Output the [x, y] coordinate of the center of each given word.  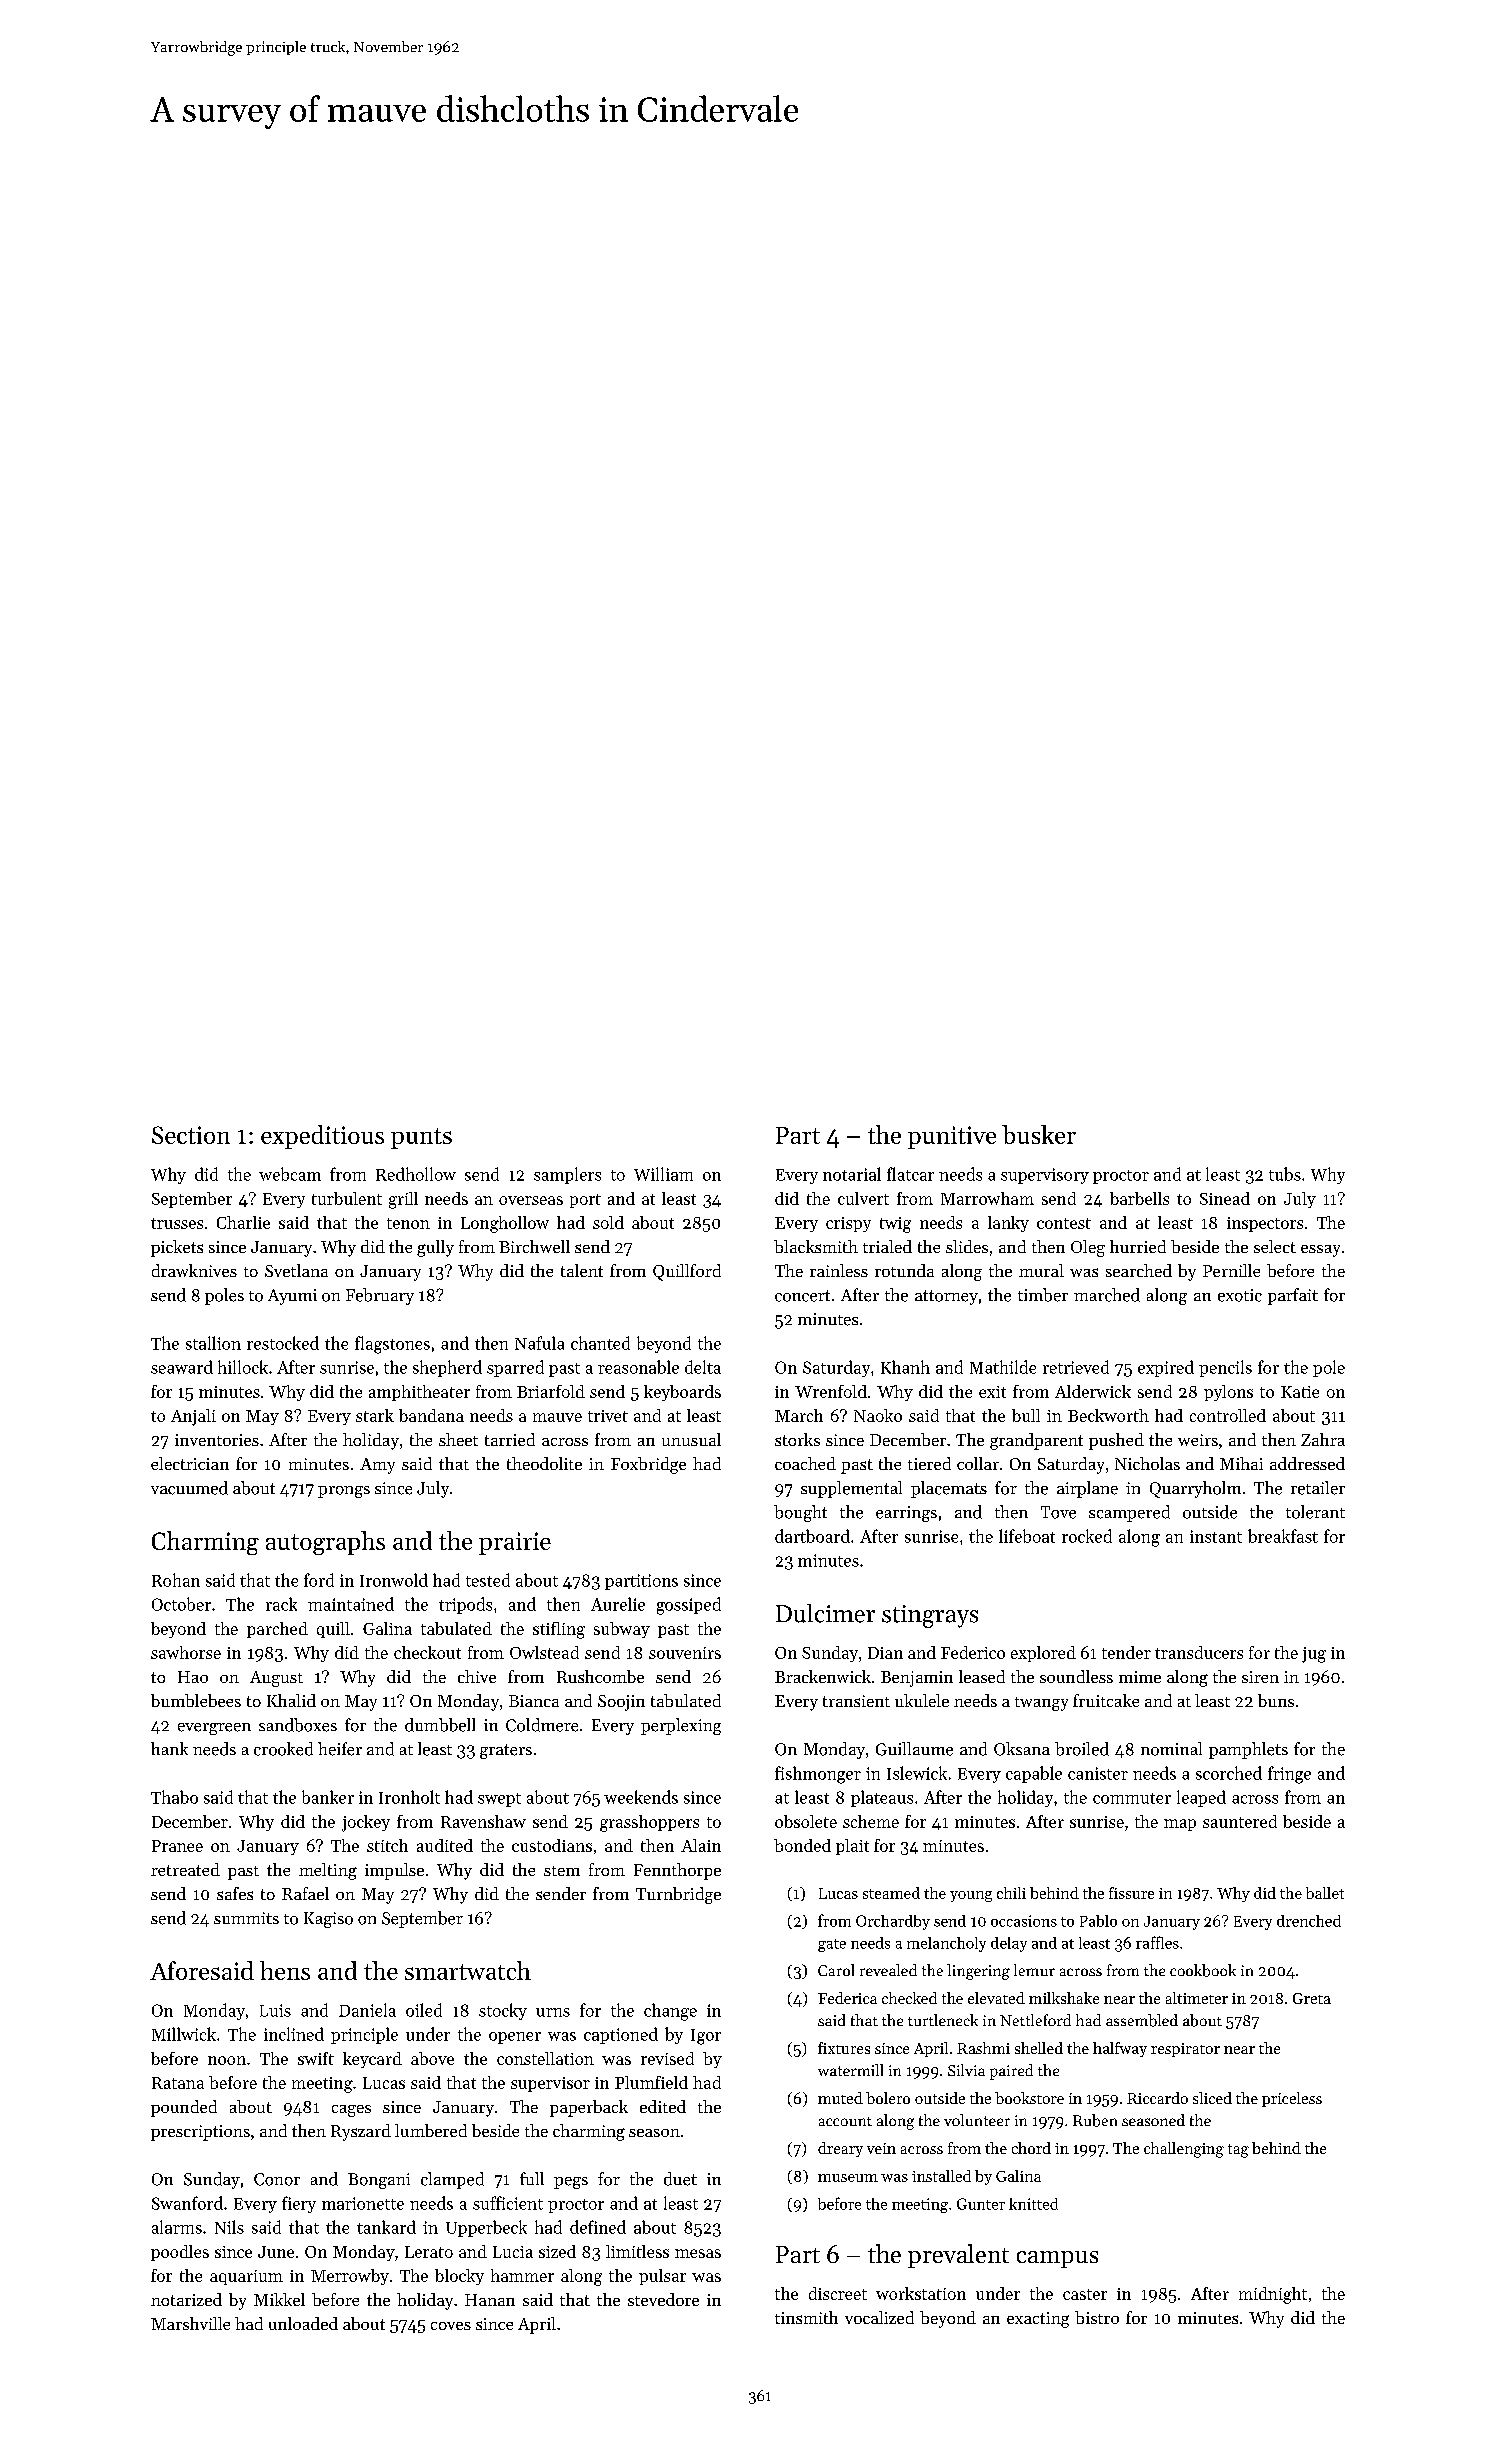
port [585, 1201]
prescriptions [200, 2133]
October [181, 1604]
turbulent [347, 1198]
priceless [1292, 2099]
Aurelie [618, 1604]
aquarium [246, 2277]
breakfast [1283, 1536]
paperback [589, 2108]
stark [375, 1415]
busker [1039, 1134]
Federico [973, 1652]
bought [800, 1513]
